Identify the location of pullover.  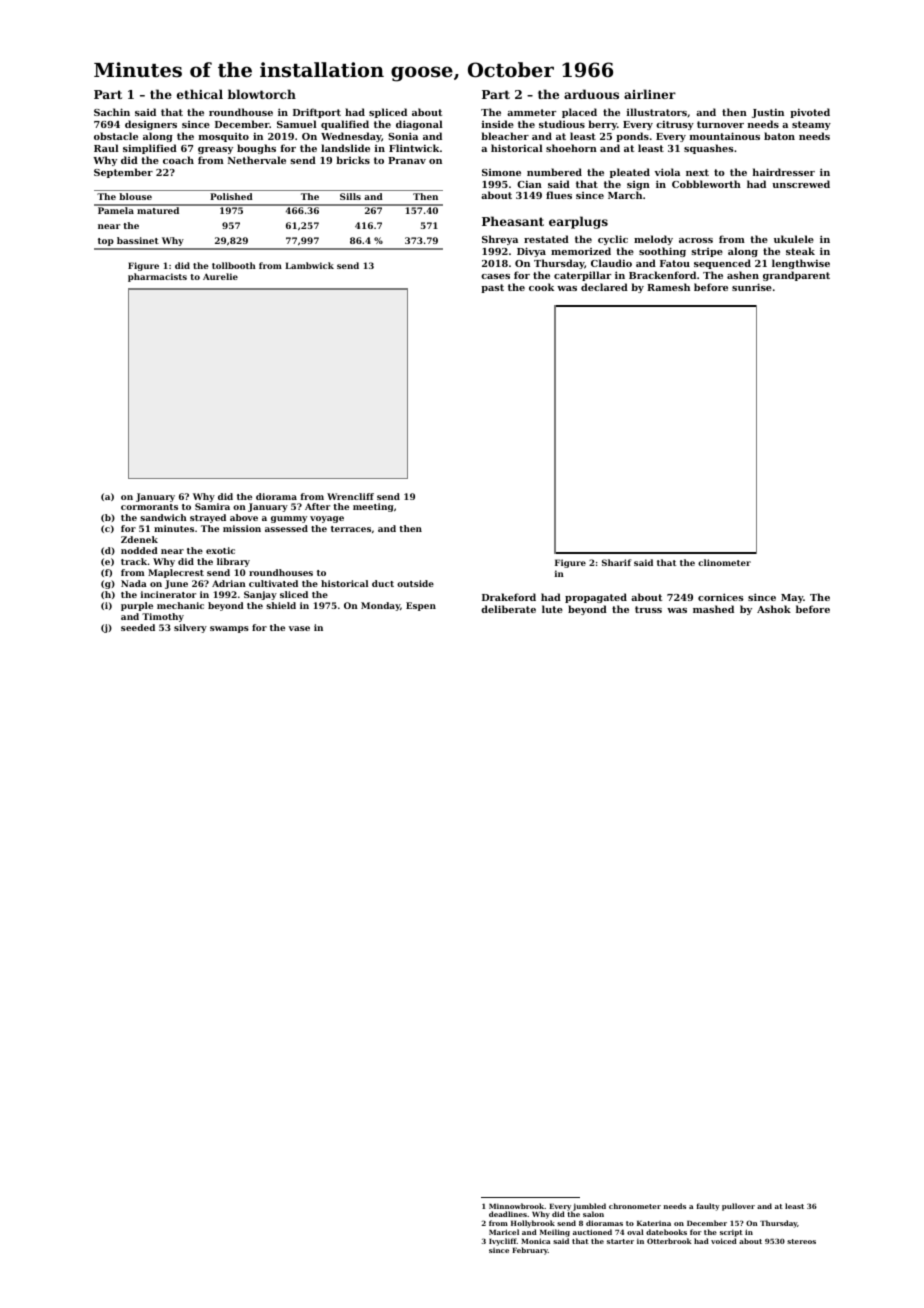
(738, 1207).
